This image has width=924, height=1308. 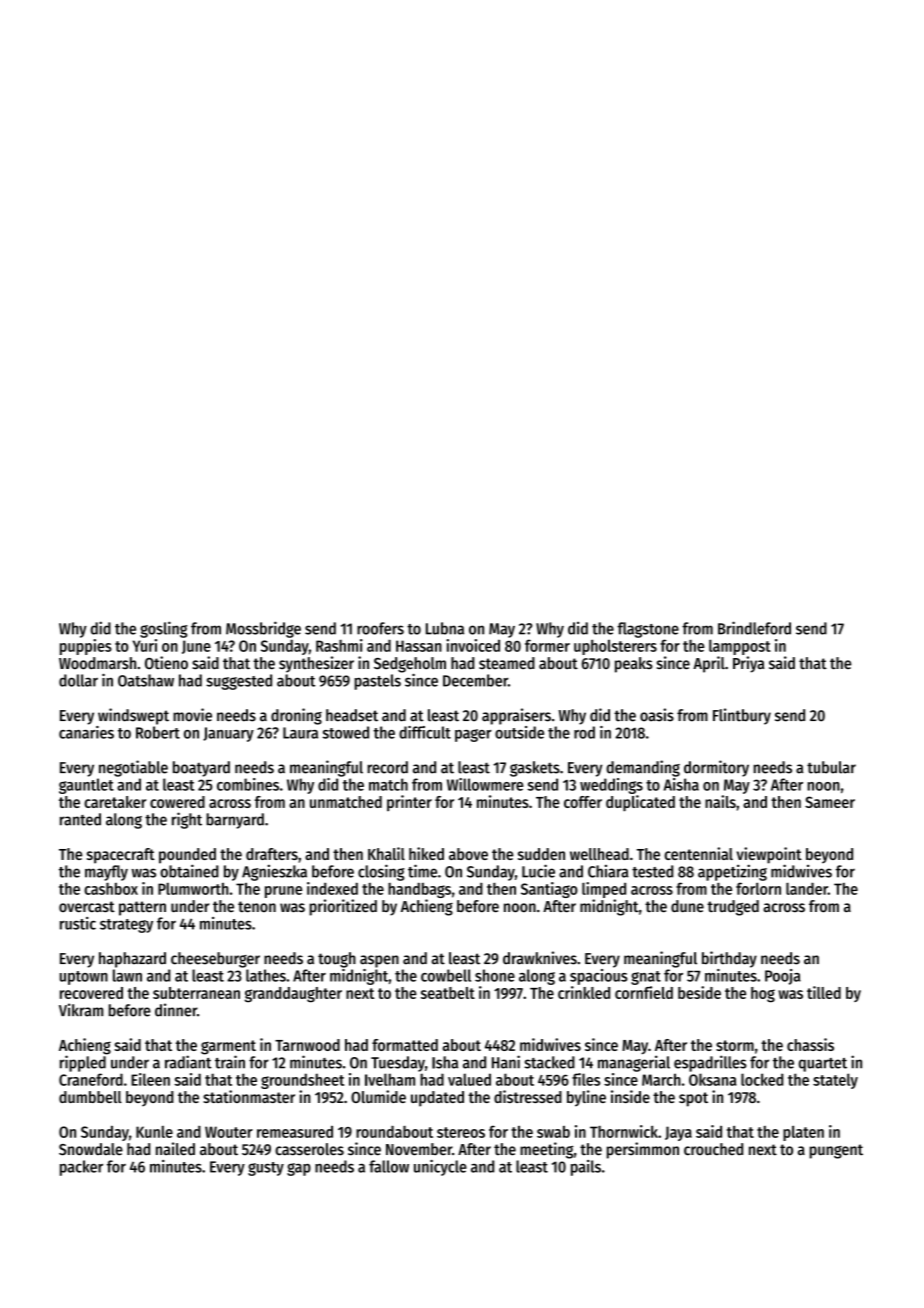 What do you see at coordinates (166, 662) in the image?
I see `Otieno` at bounding box center [166, 662].
